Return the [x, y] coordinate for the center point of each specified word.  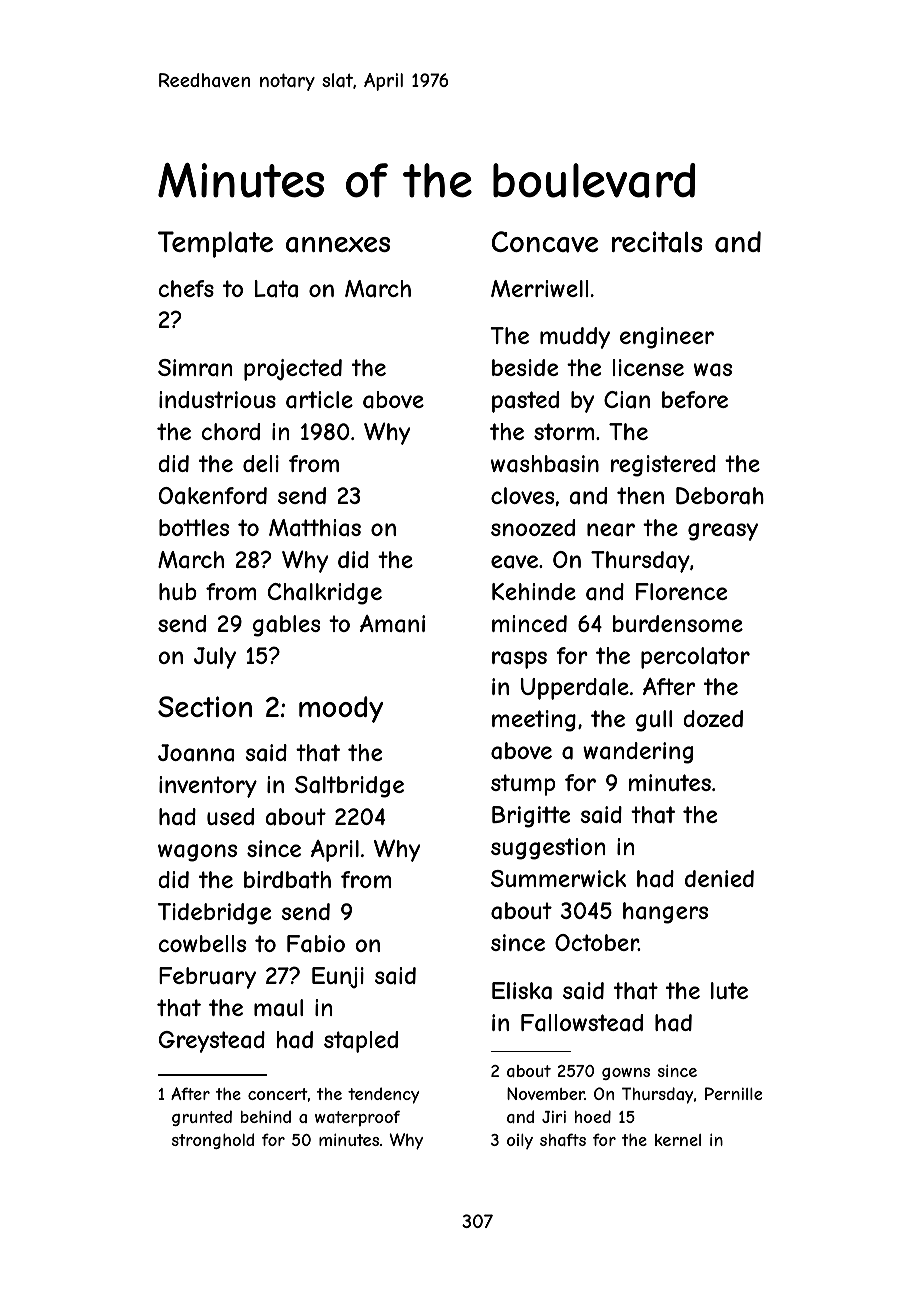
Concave [544, 242]
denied [719, 878]
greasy [723, 532]
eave [514, 562]
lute [729, 990]
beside [525, 367]
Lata [276, 289]
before [695, 399]
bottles [194, 527]
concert [278, 1094]
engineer [667, 338]
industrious [217, 399]
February [207, 978]
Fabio [316, 944]
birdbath [287, 880]
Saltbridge [349, 787]
